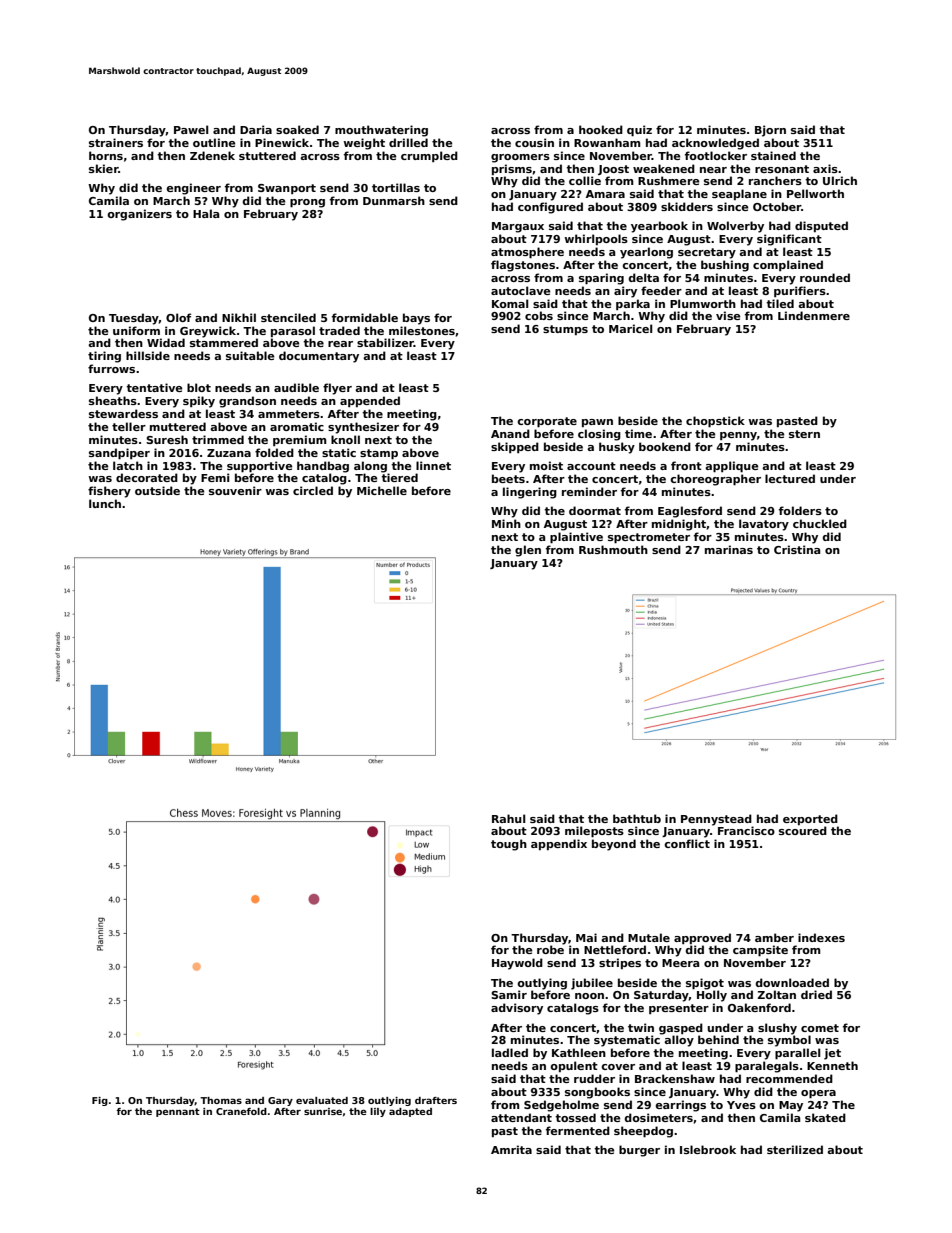 The height and width of the screenshot is (1233, 952). What do you see at coordinates (630, 328) in the screenshot?
I see `Maricel` at bounding box center [630, 328].
